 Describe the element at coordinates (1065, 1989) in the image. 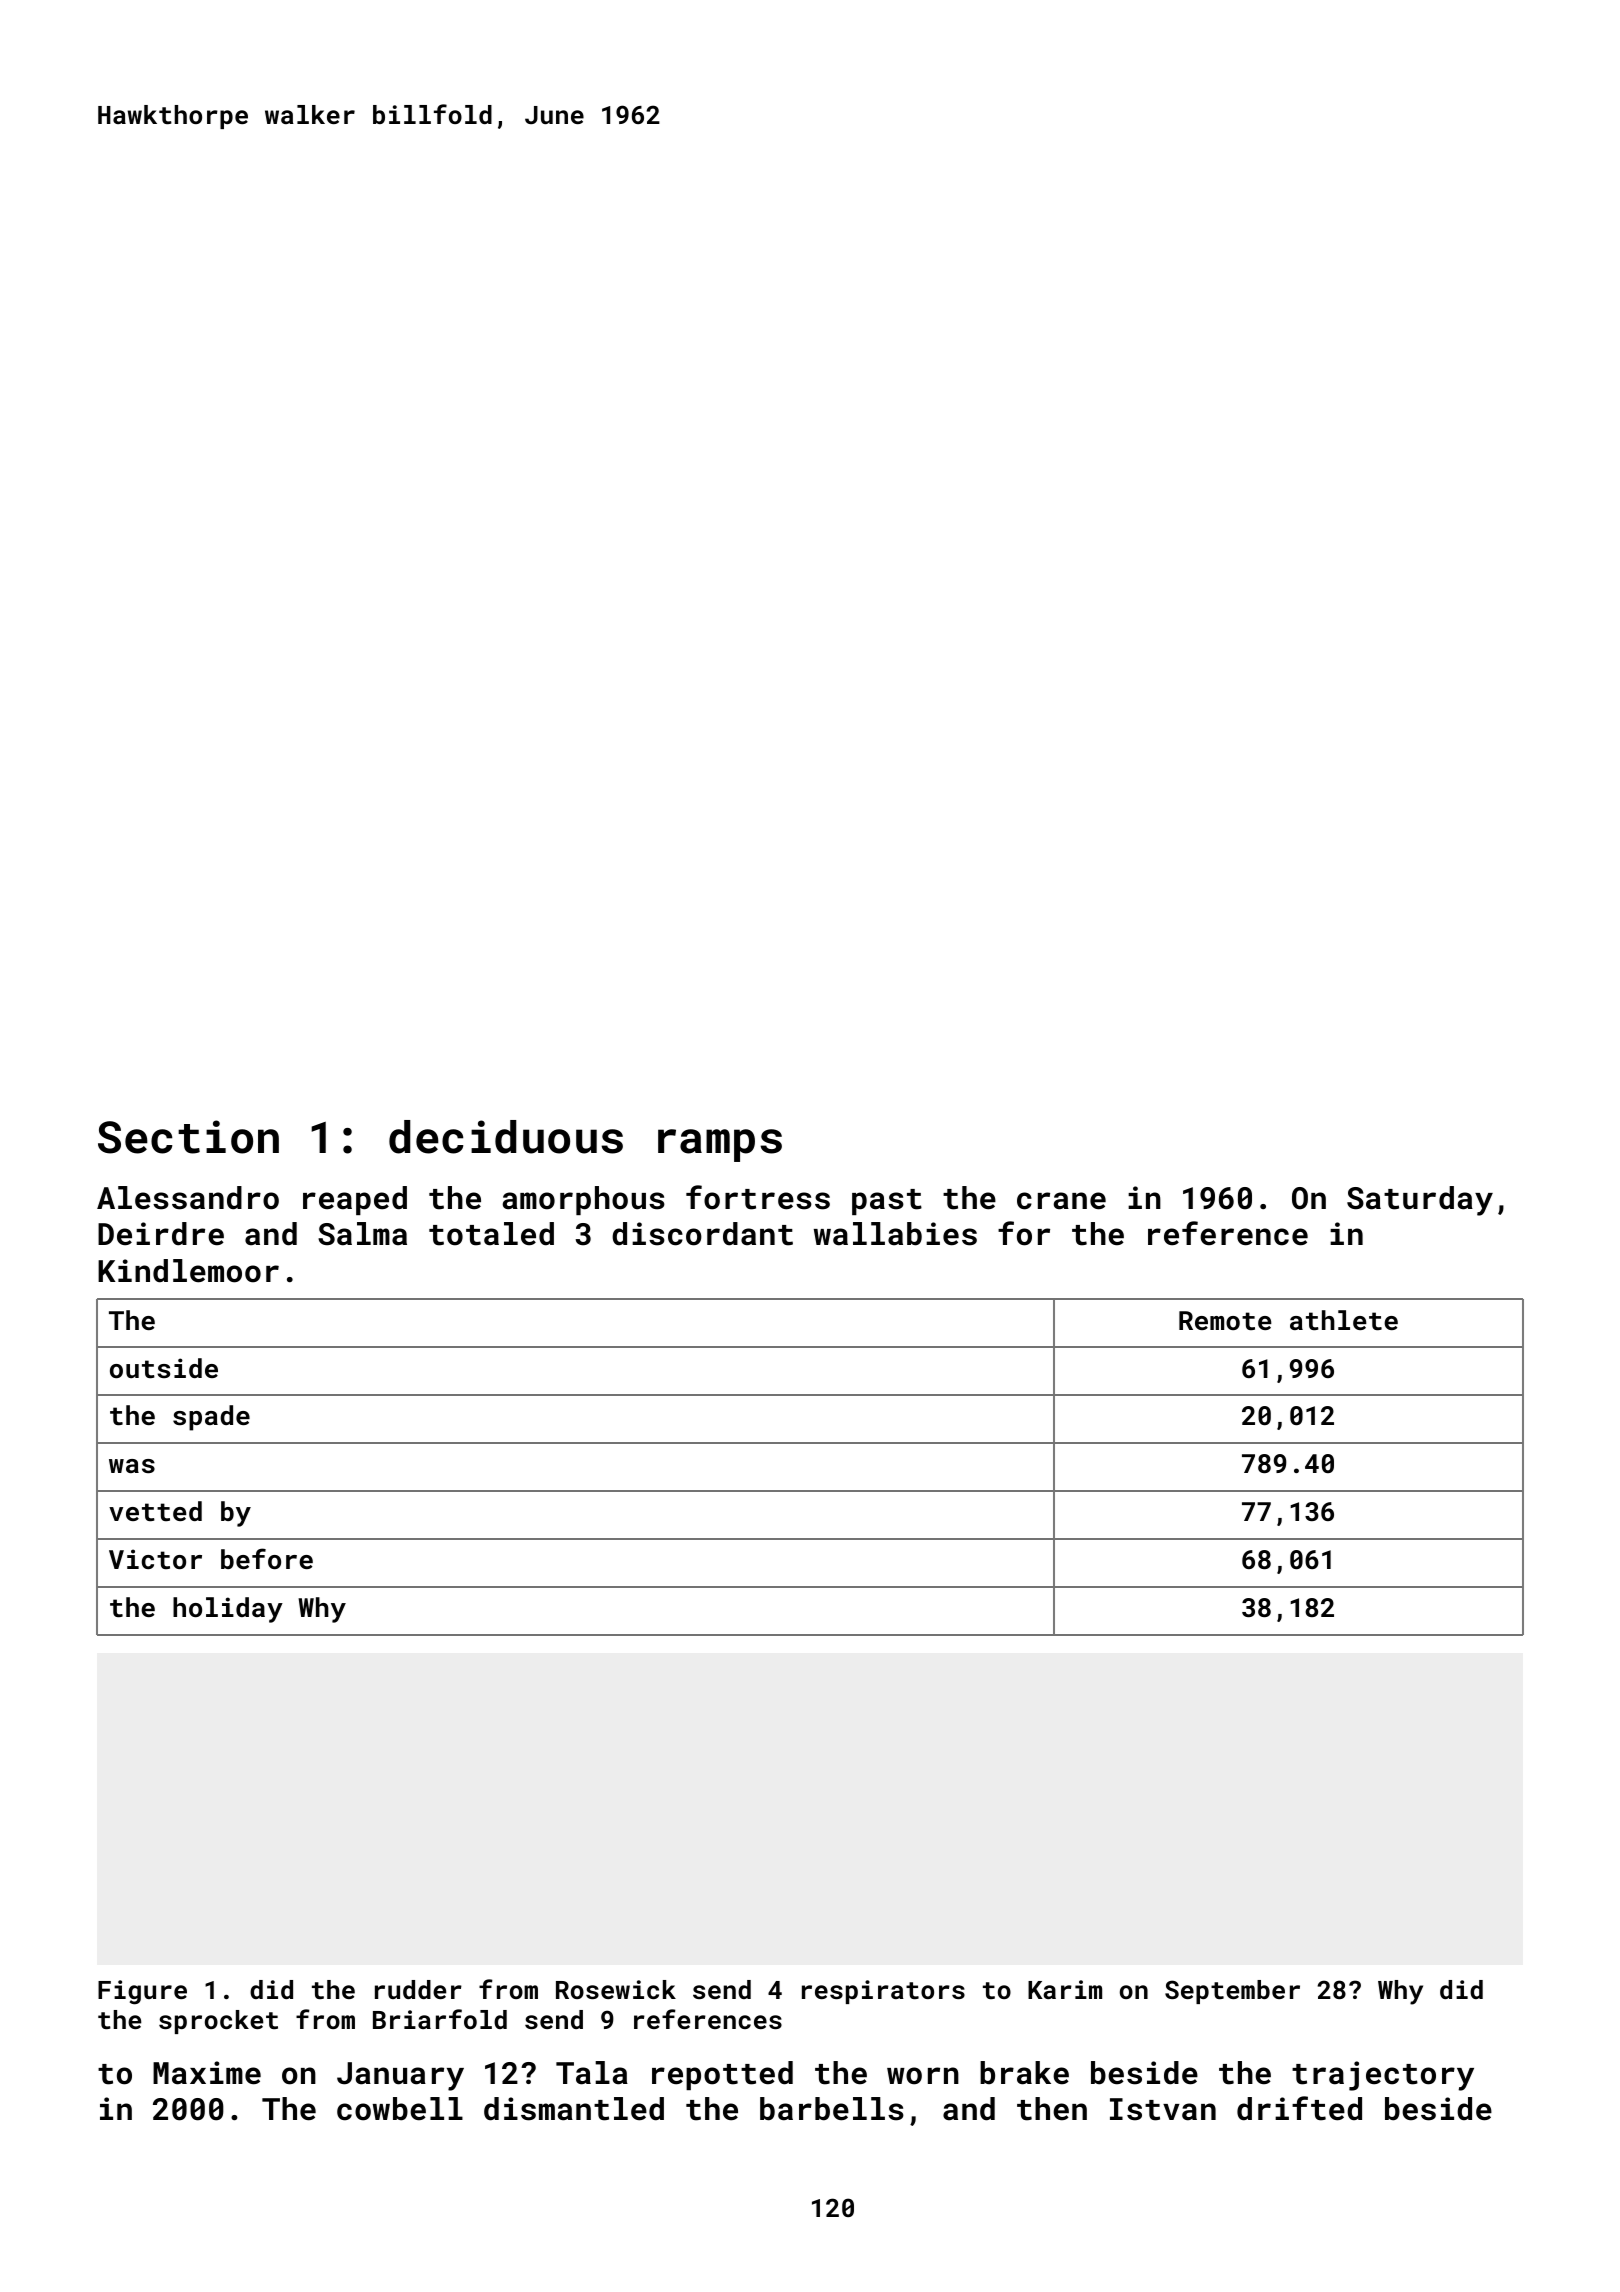

I see `Karim` at that location.
